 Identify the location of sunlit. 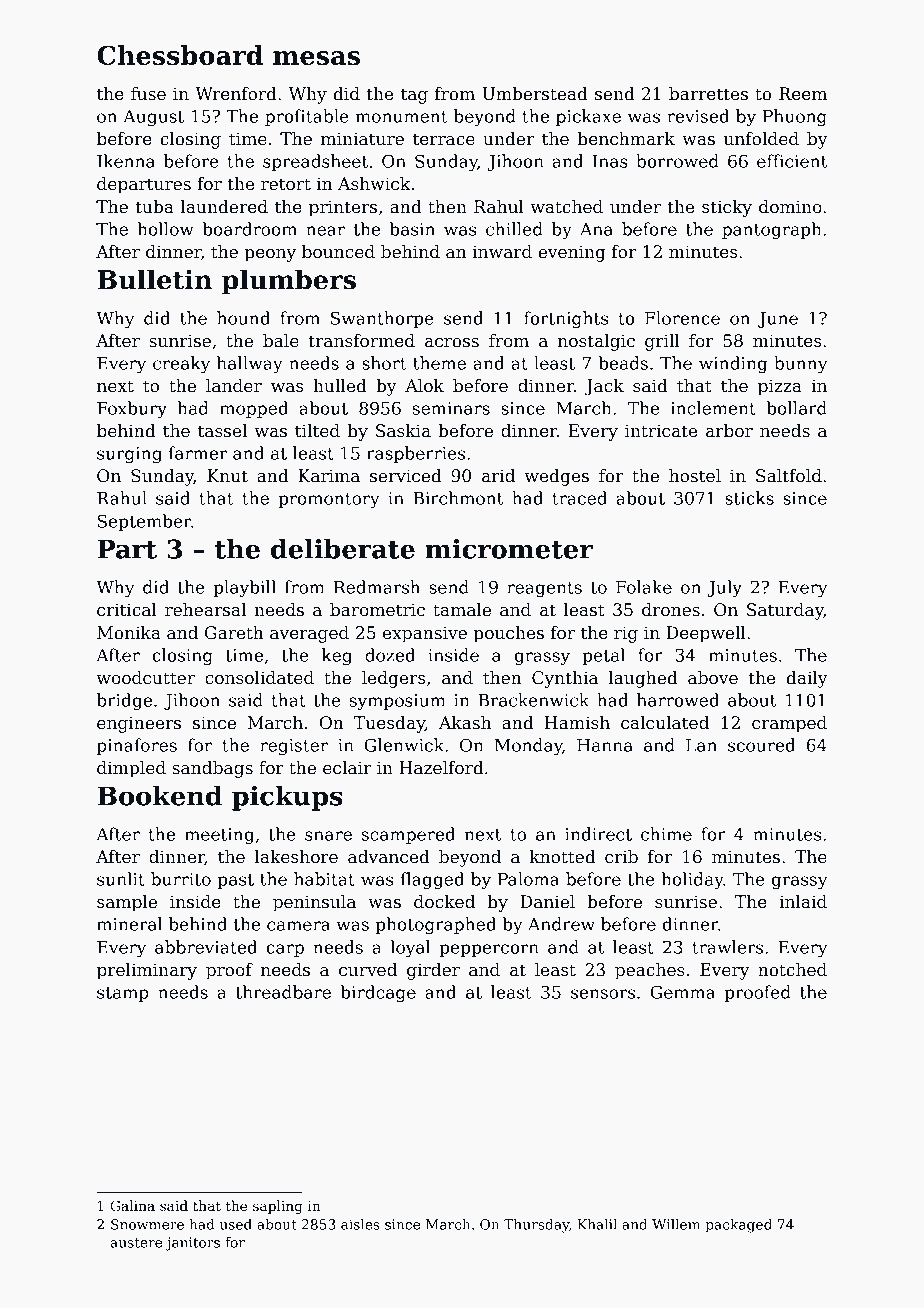
(121, 879).
